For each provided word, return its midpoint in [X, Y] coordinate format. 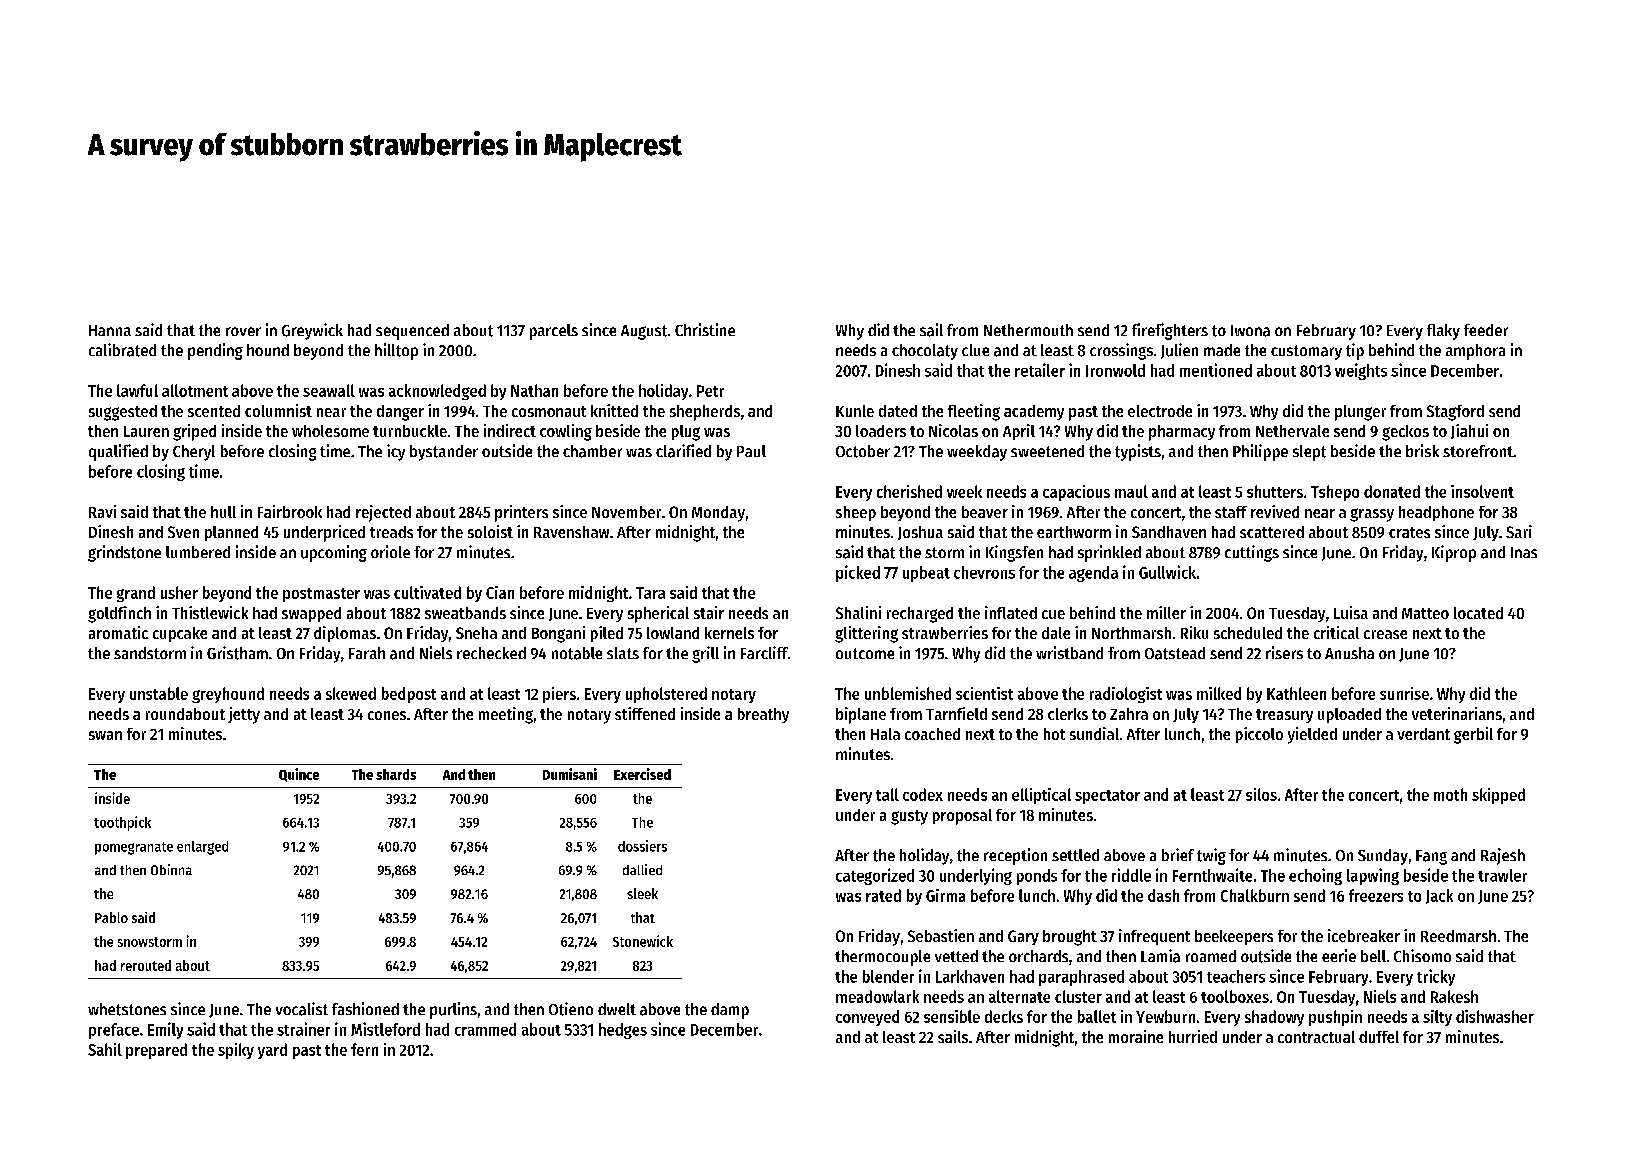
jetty [244, 715]
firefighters [1170, 331]
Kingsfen [1014, 553]
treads [391, 532]
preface [114, 1031]
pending [215, 351]
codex [923, 794]
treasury [1284, 716]
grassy [1372, 515]
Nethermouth [1028, 330]
